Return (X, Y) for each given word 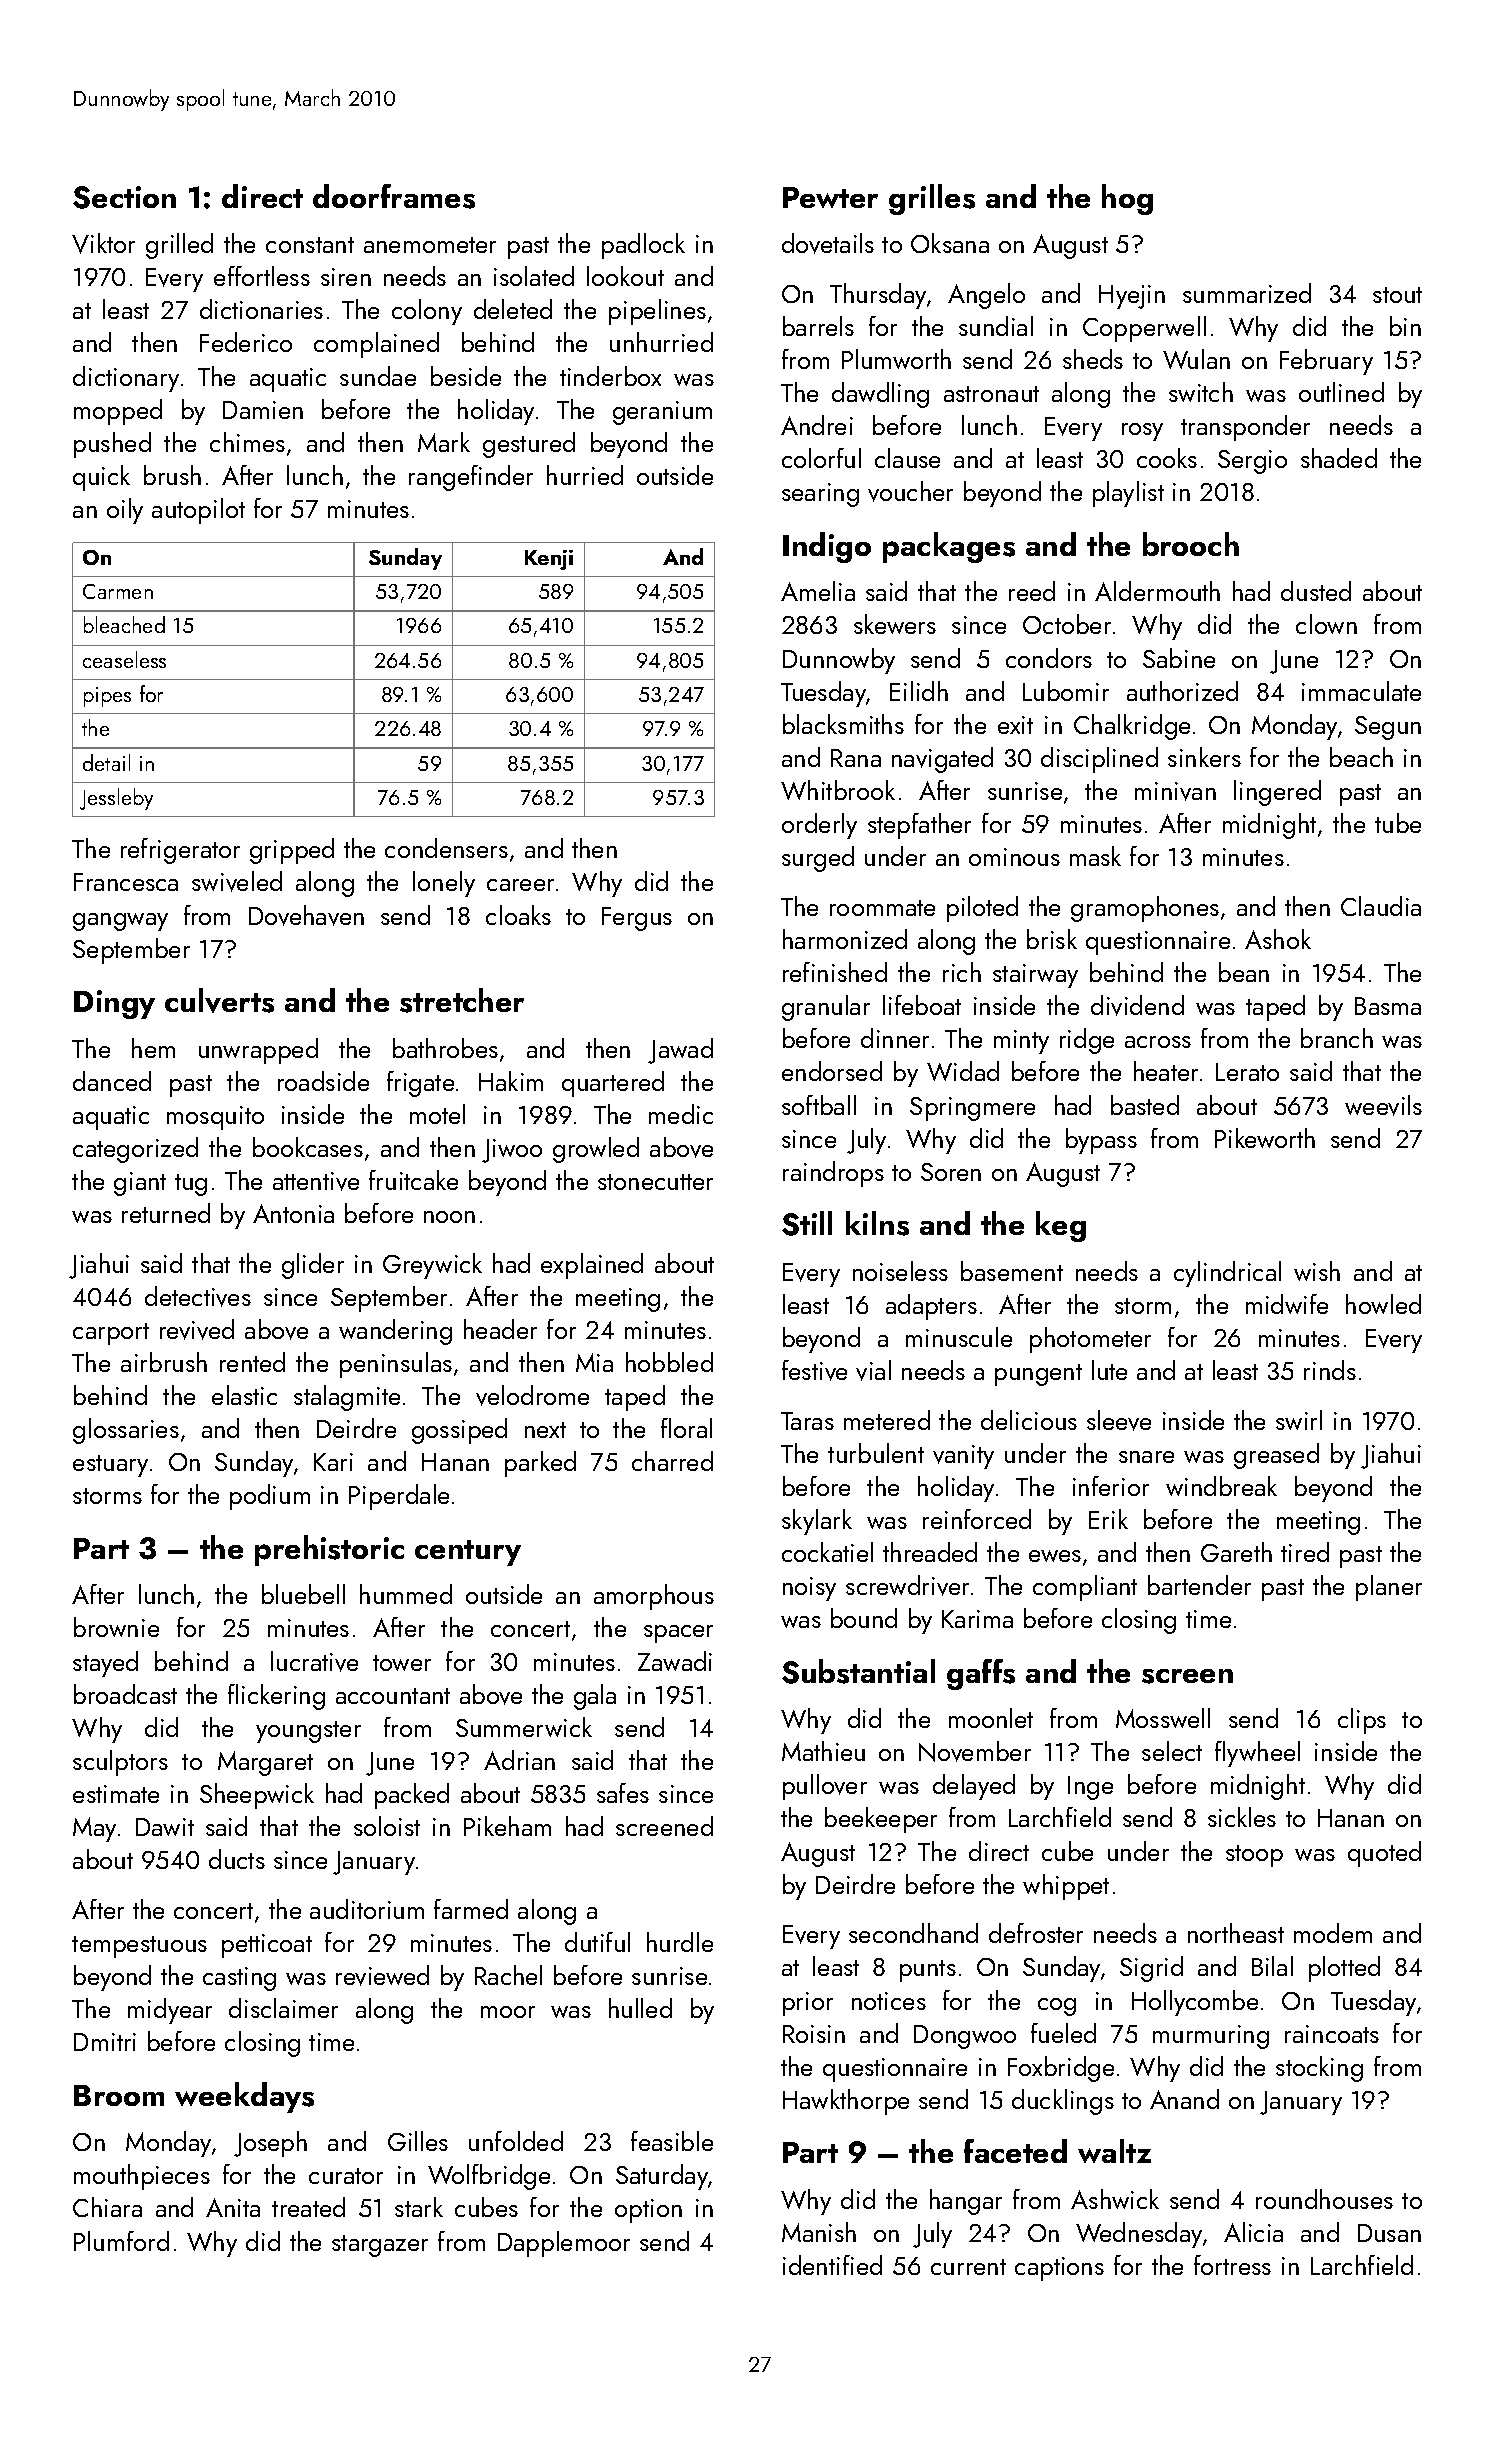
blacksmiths (843, 724)
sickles (1242, 1817)
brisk (1052, 939)
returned (166, 1213)
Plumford (121, 2241)
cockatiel (827, 1552)
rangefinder (471, 478)
